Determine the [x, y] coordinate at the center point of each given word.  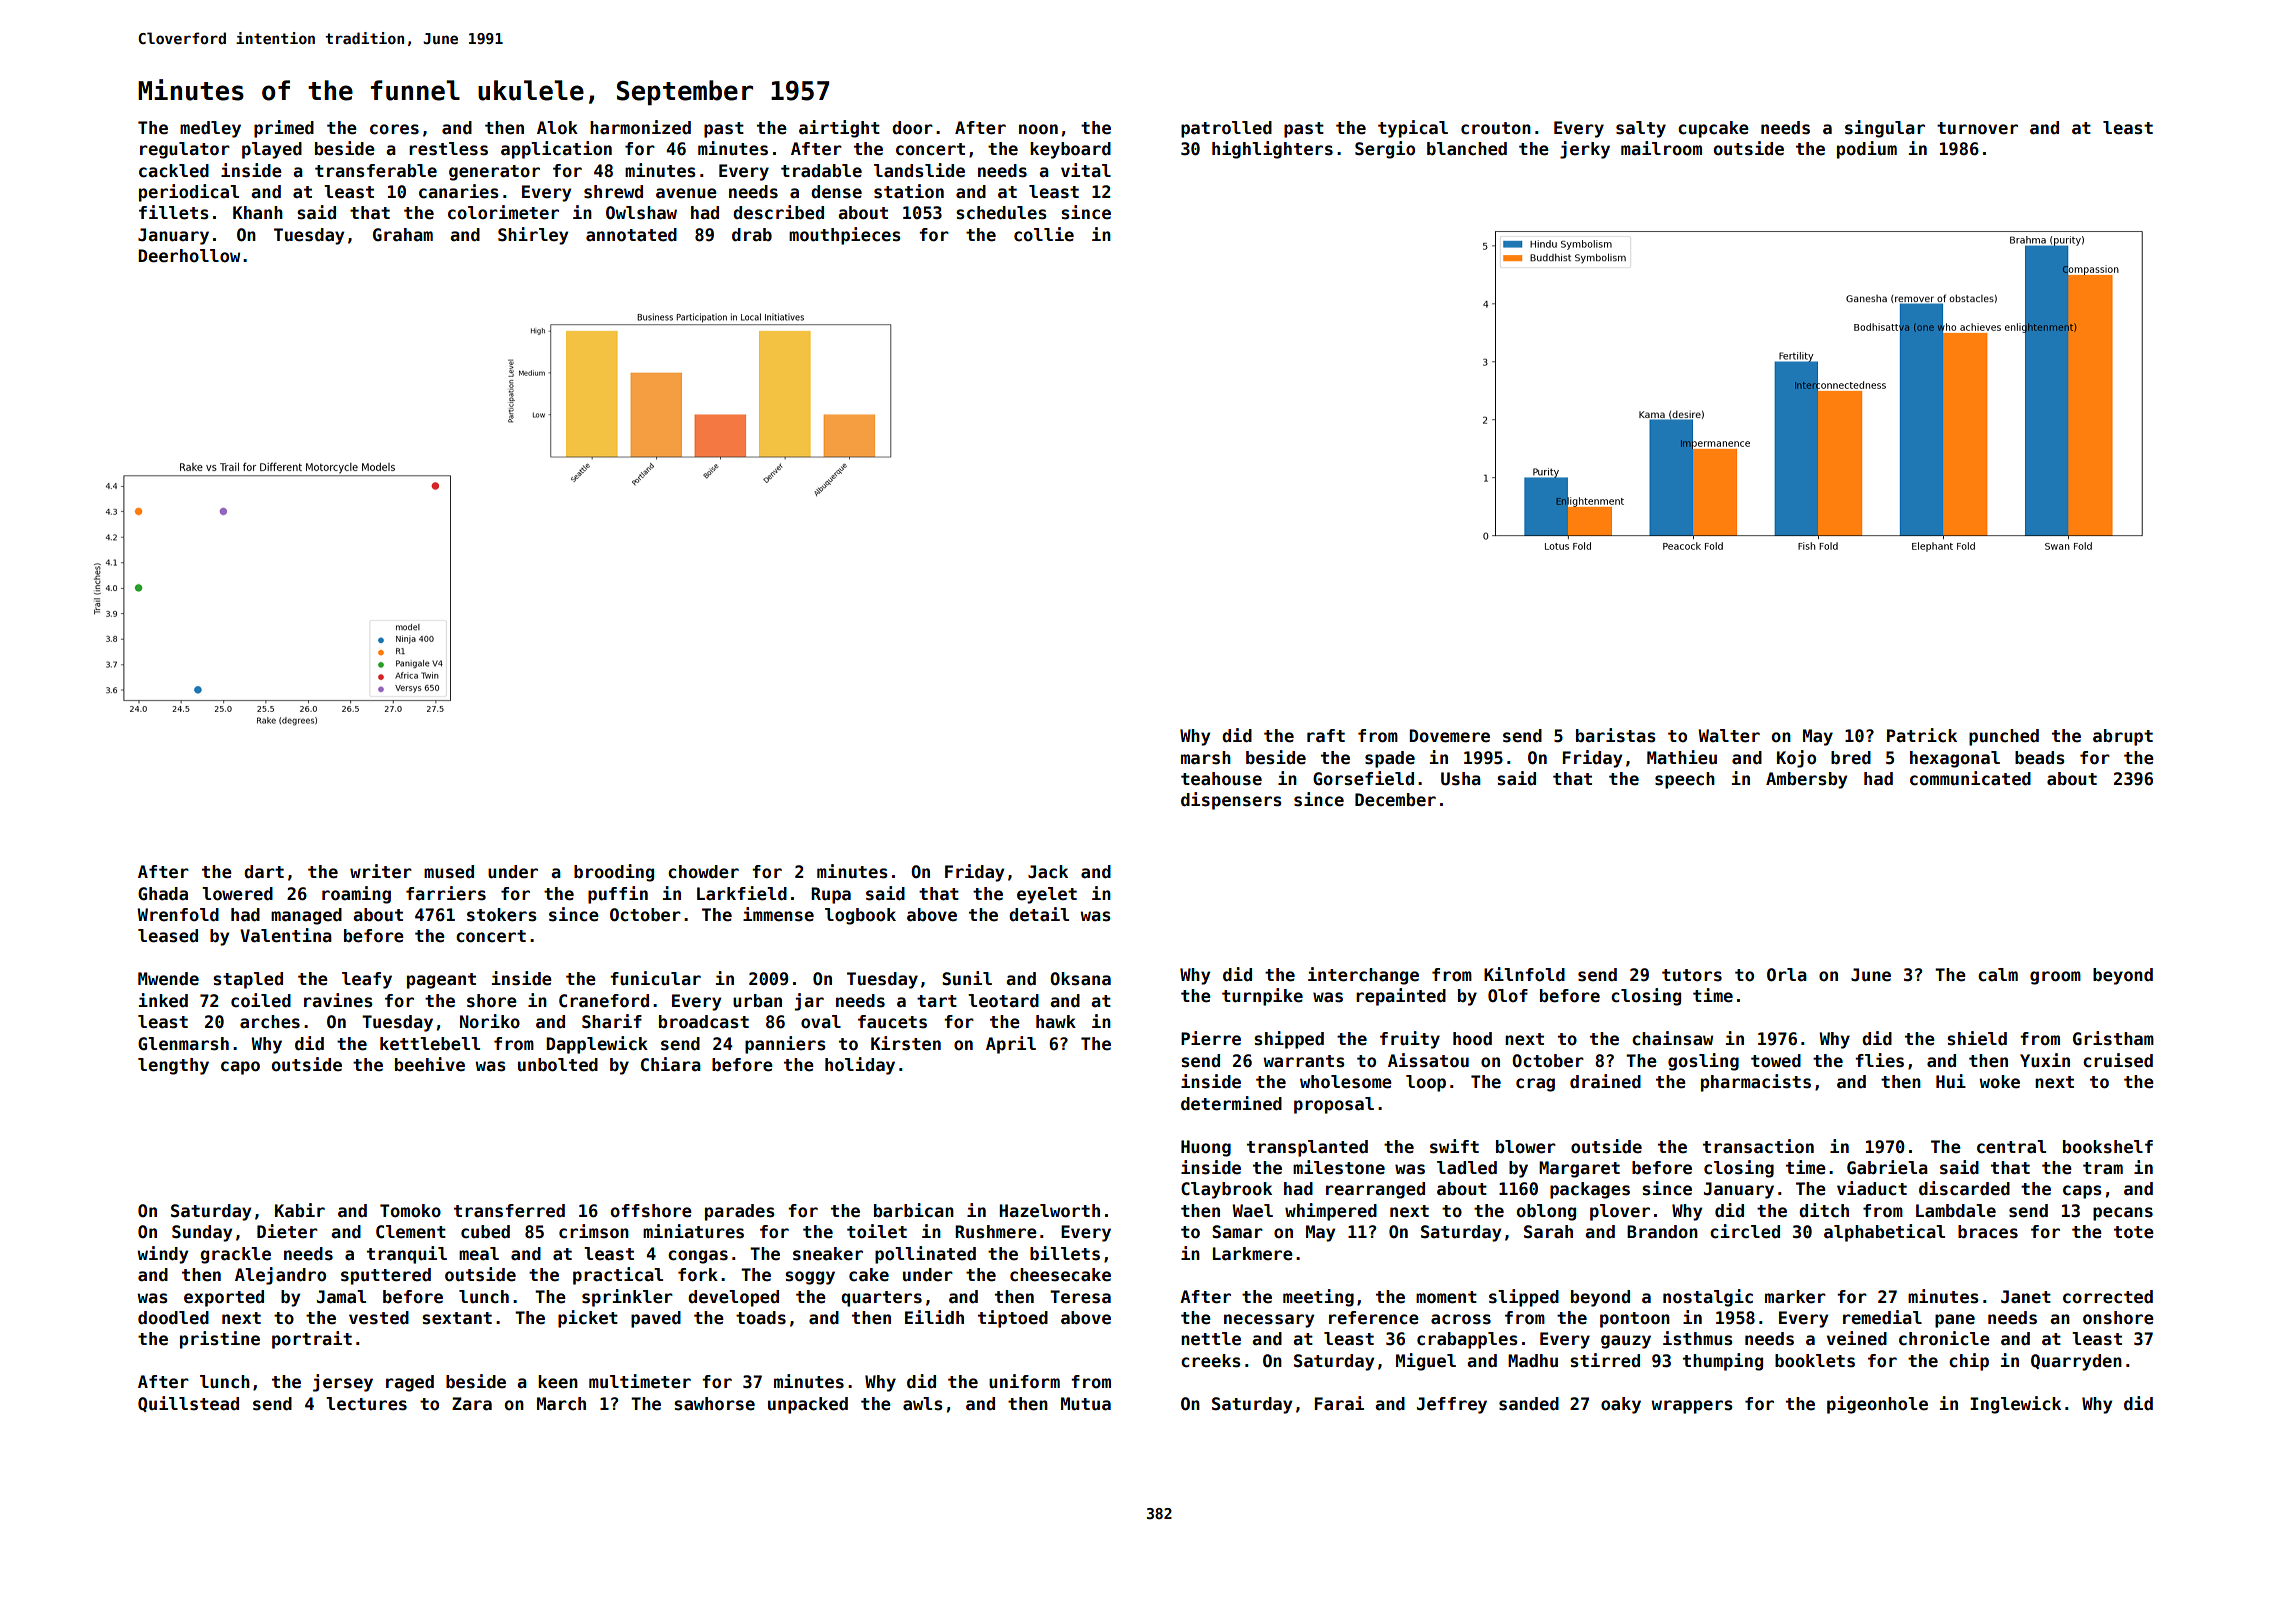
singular [1885, 129]
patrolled [1226, 129]
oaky [1621, 1405]
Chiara [671, 1064]
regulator [185, 150]
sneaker [828, 1254]
